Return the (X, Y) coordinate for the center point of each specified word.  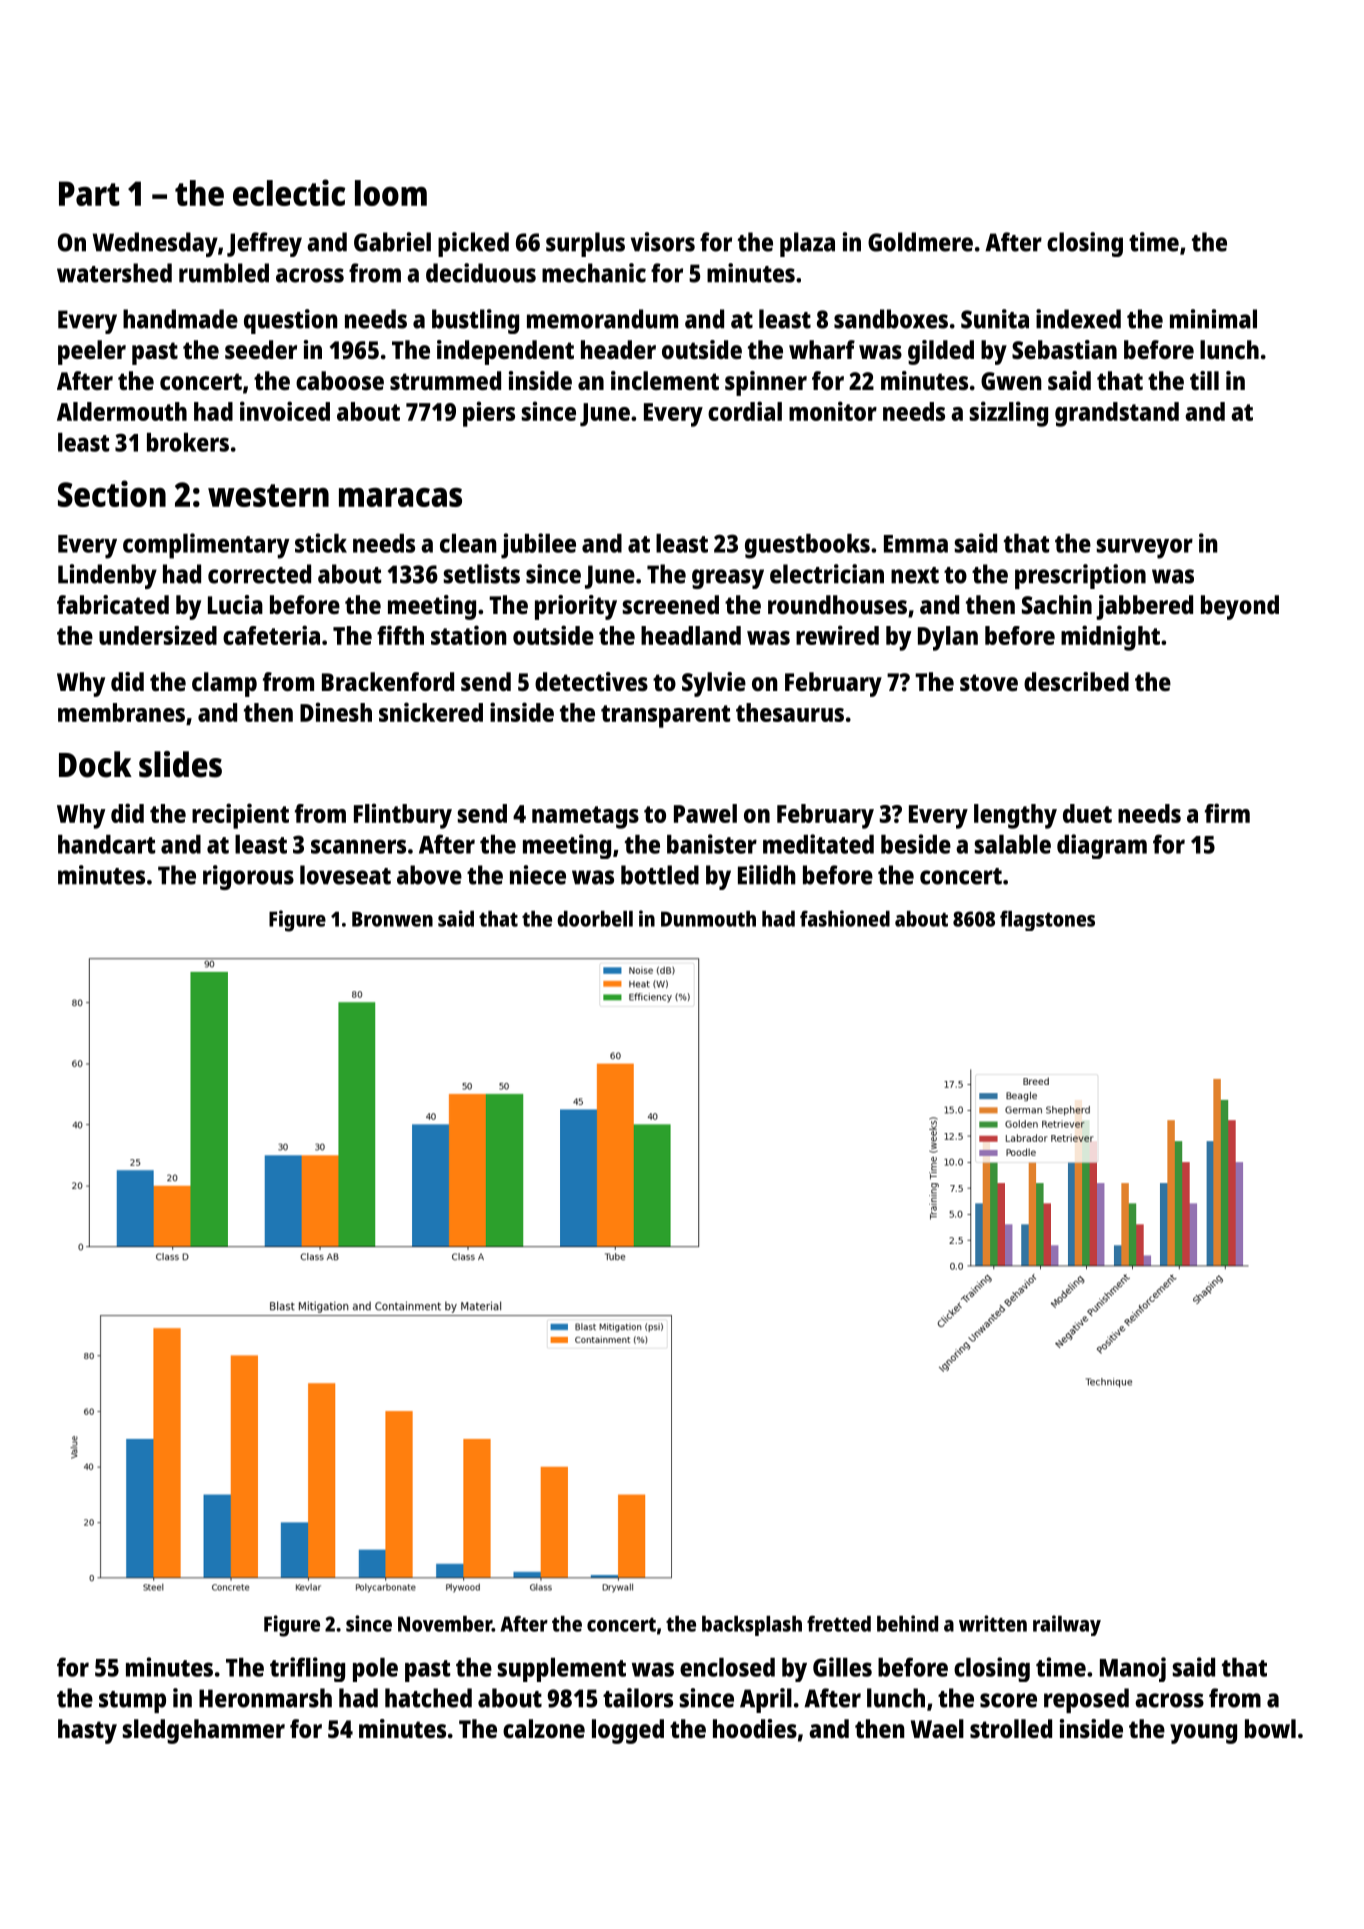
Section (112, 493)
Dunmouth (708, 919)
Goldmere (920, 242)
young (1203, 1734)
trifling (307, 1669)
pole (375, 1670)
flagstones (1047, 920)
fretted (839, 1623)
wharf (822, 349)
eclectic (289, 192)
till (1204, 380)
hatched (428, 1698)
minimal (1213, 319)
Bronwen (392, 919)
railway (1067, 1625)
